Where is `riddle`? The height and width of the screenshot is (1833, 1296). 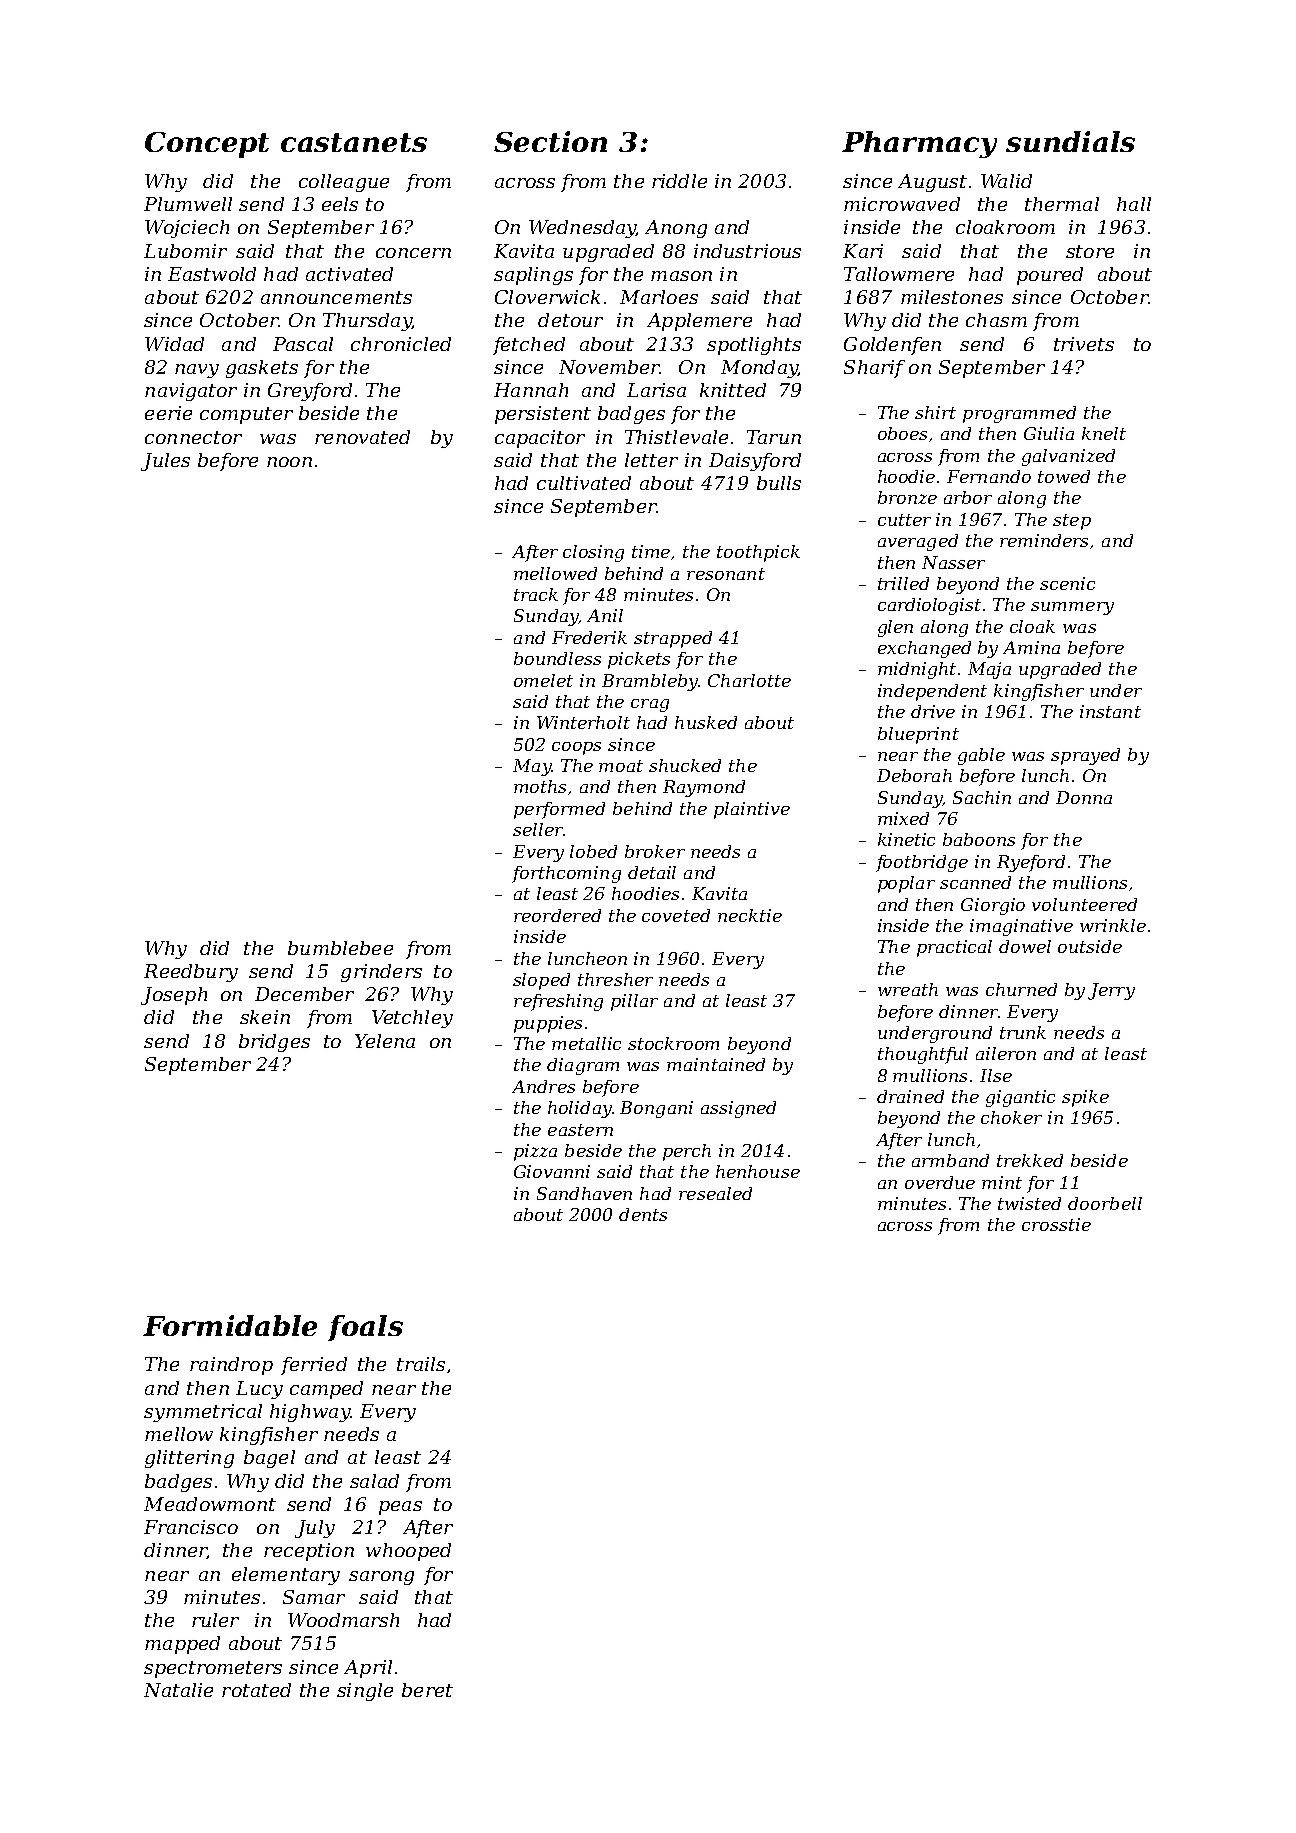
riddle is located at coordinates (679, 181).
